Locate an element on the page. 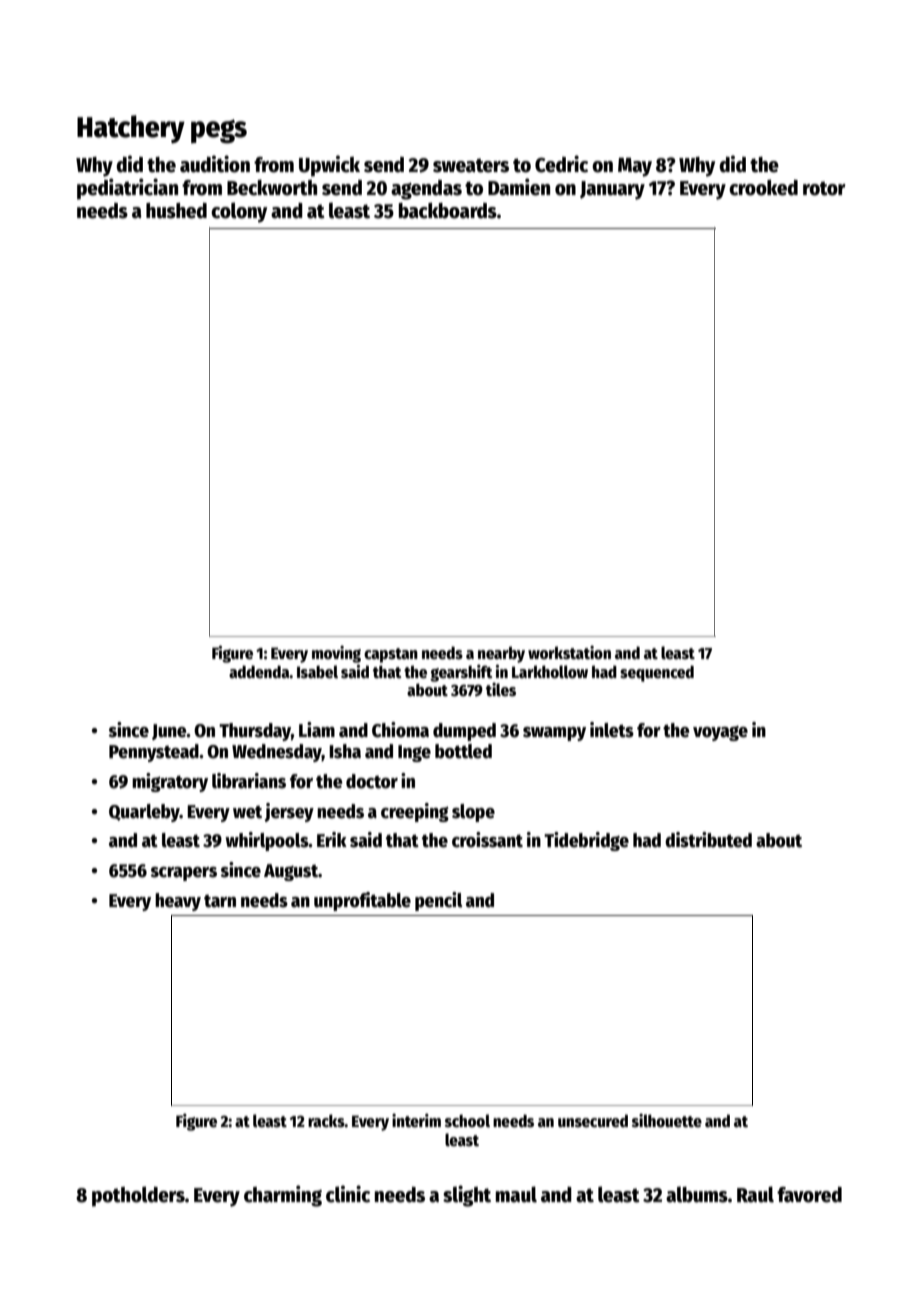 Image resolution: width=924 pixels, height=1308 pixels. sequenced is located at coordinates (657, 673).
